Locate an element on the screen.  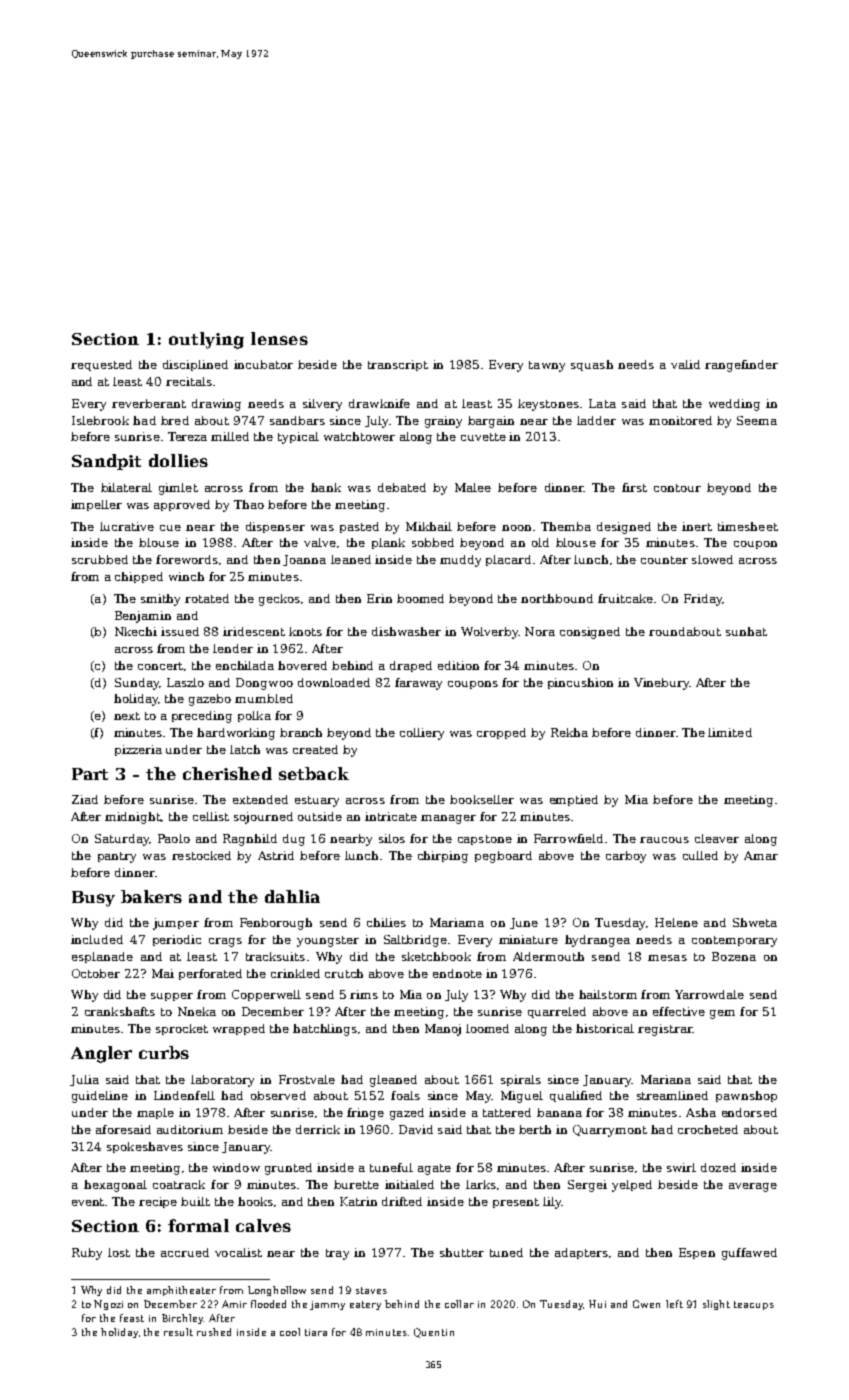
Islebrook is located at coordinates (100, 420).
